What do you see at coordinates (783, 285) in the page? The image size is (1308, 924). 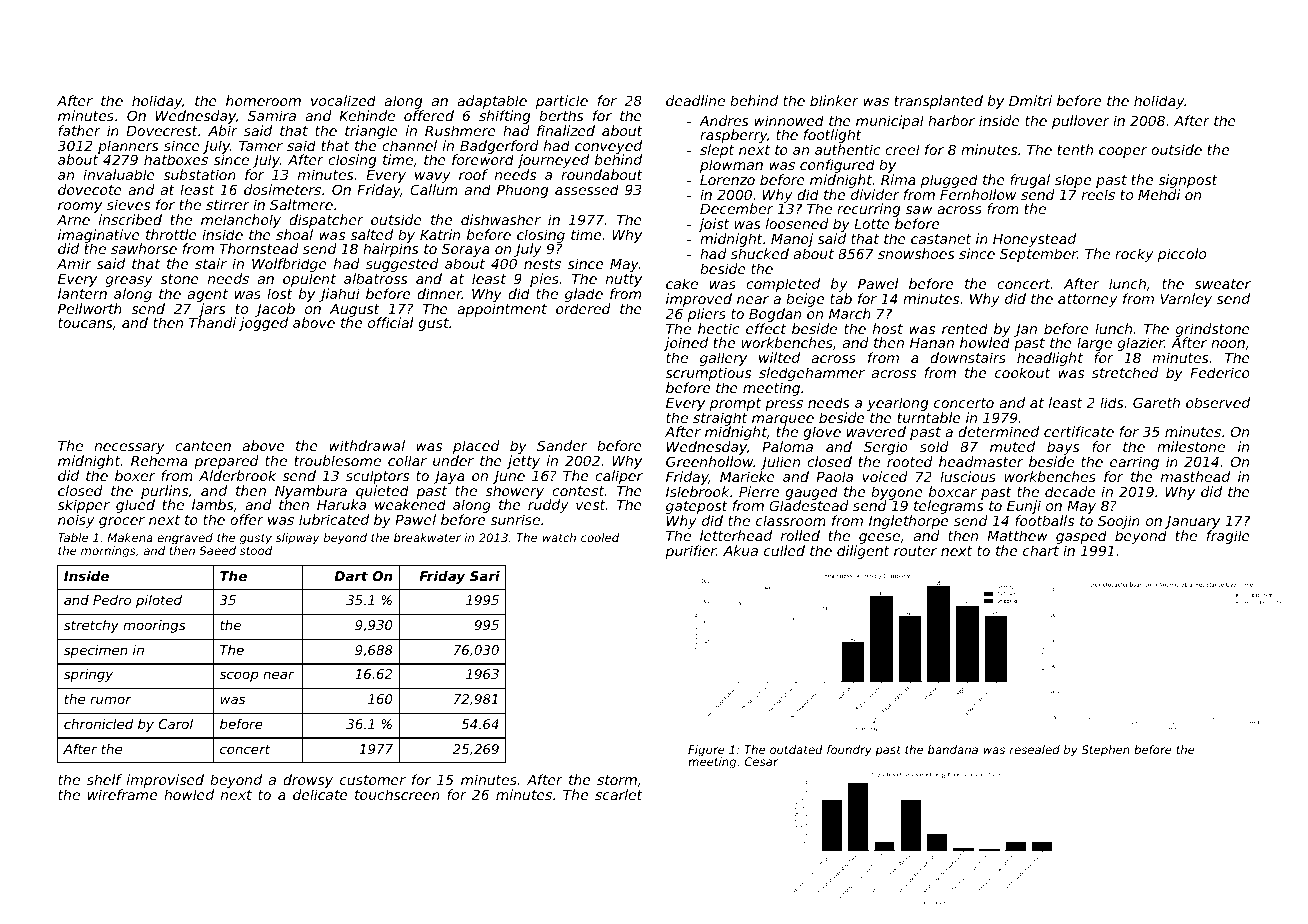 I see `completed` at bounding box center [783, 285].
